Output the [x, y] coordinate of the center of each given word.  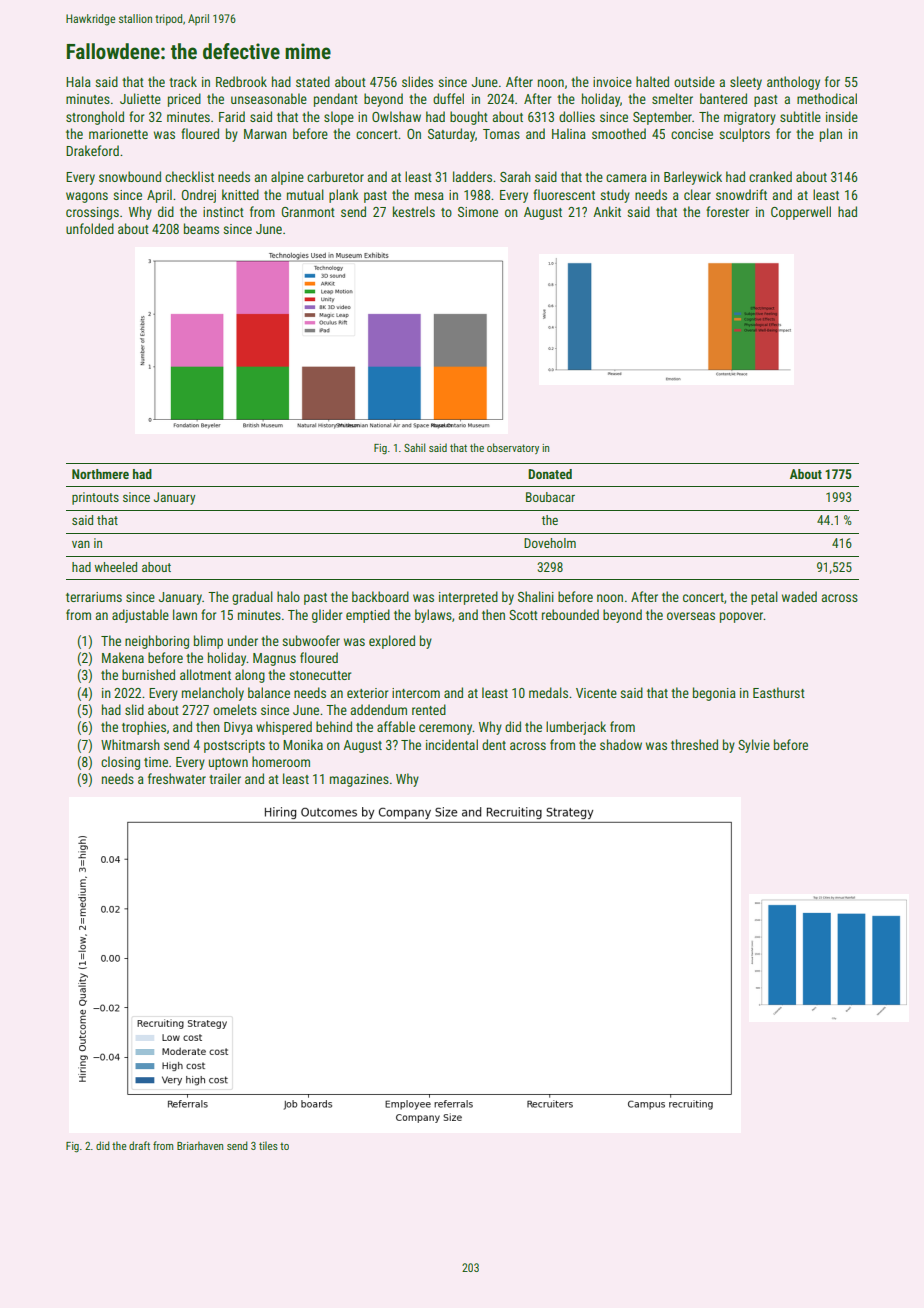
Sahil [414, 447]
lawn [185, 614]
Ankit [607, 211]
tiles [268, 1145]
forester [727, 211]
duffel [448, 98]
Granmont [308, 212]
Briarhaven [200, 1145]
